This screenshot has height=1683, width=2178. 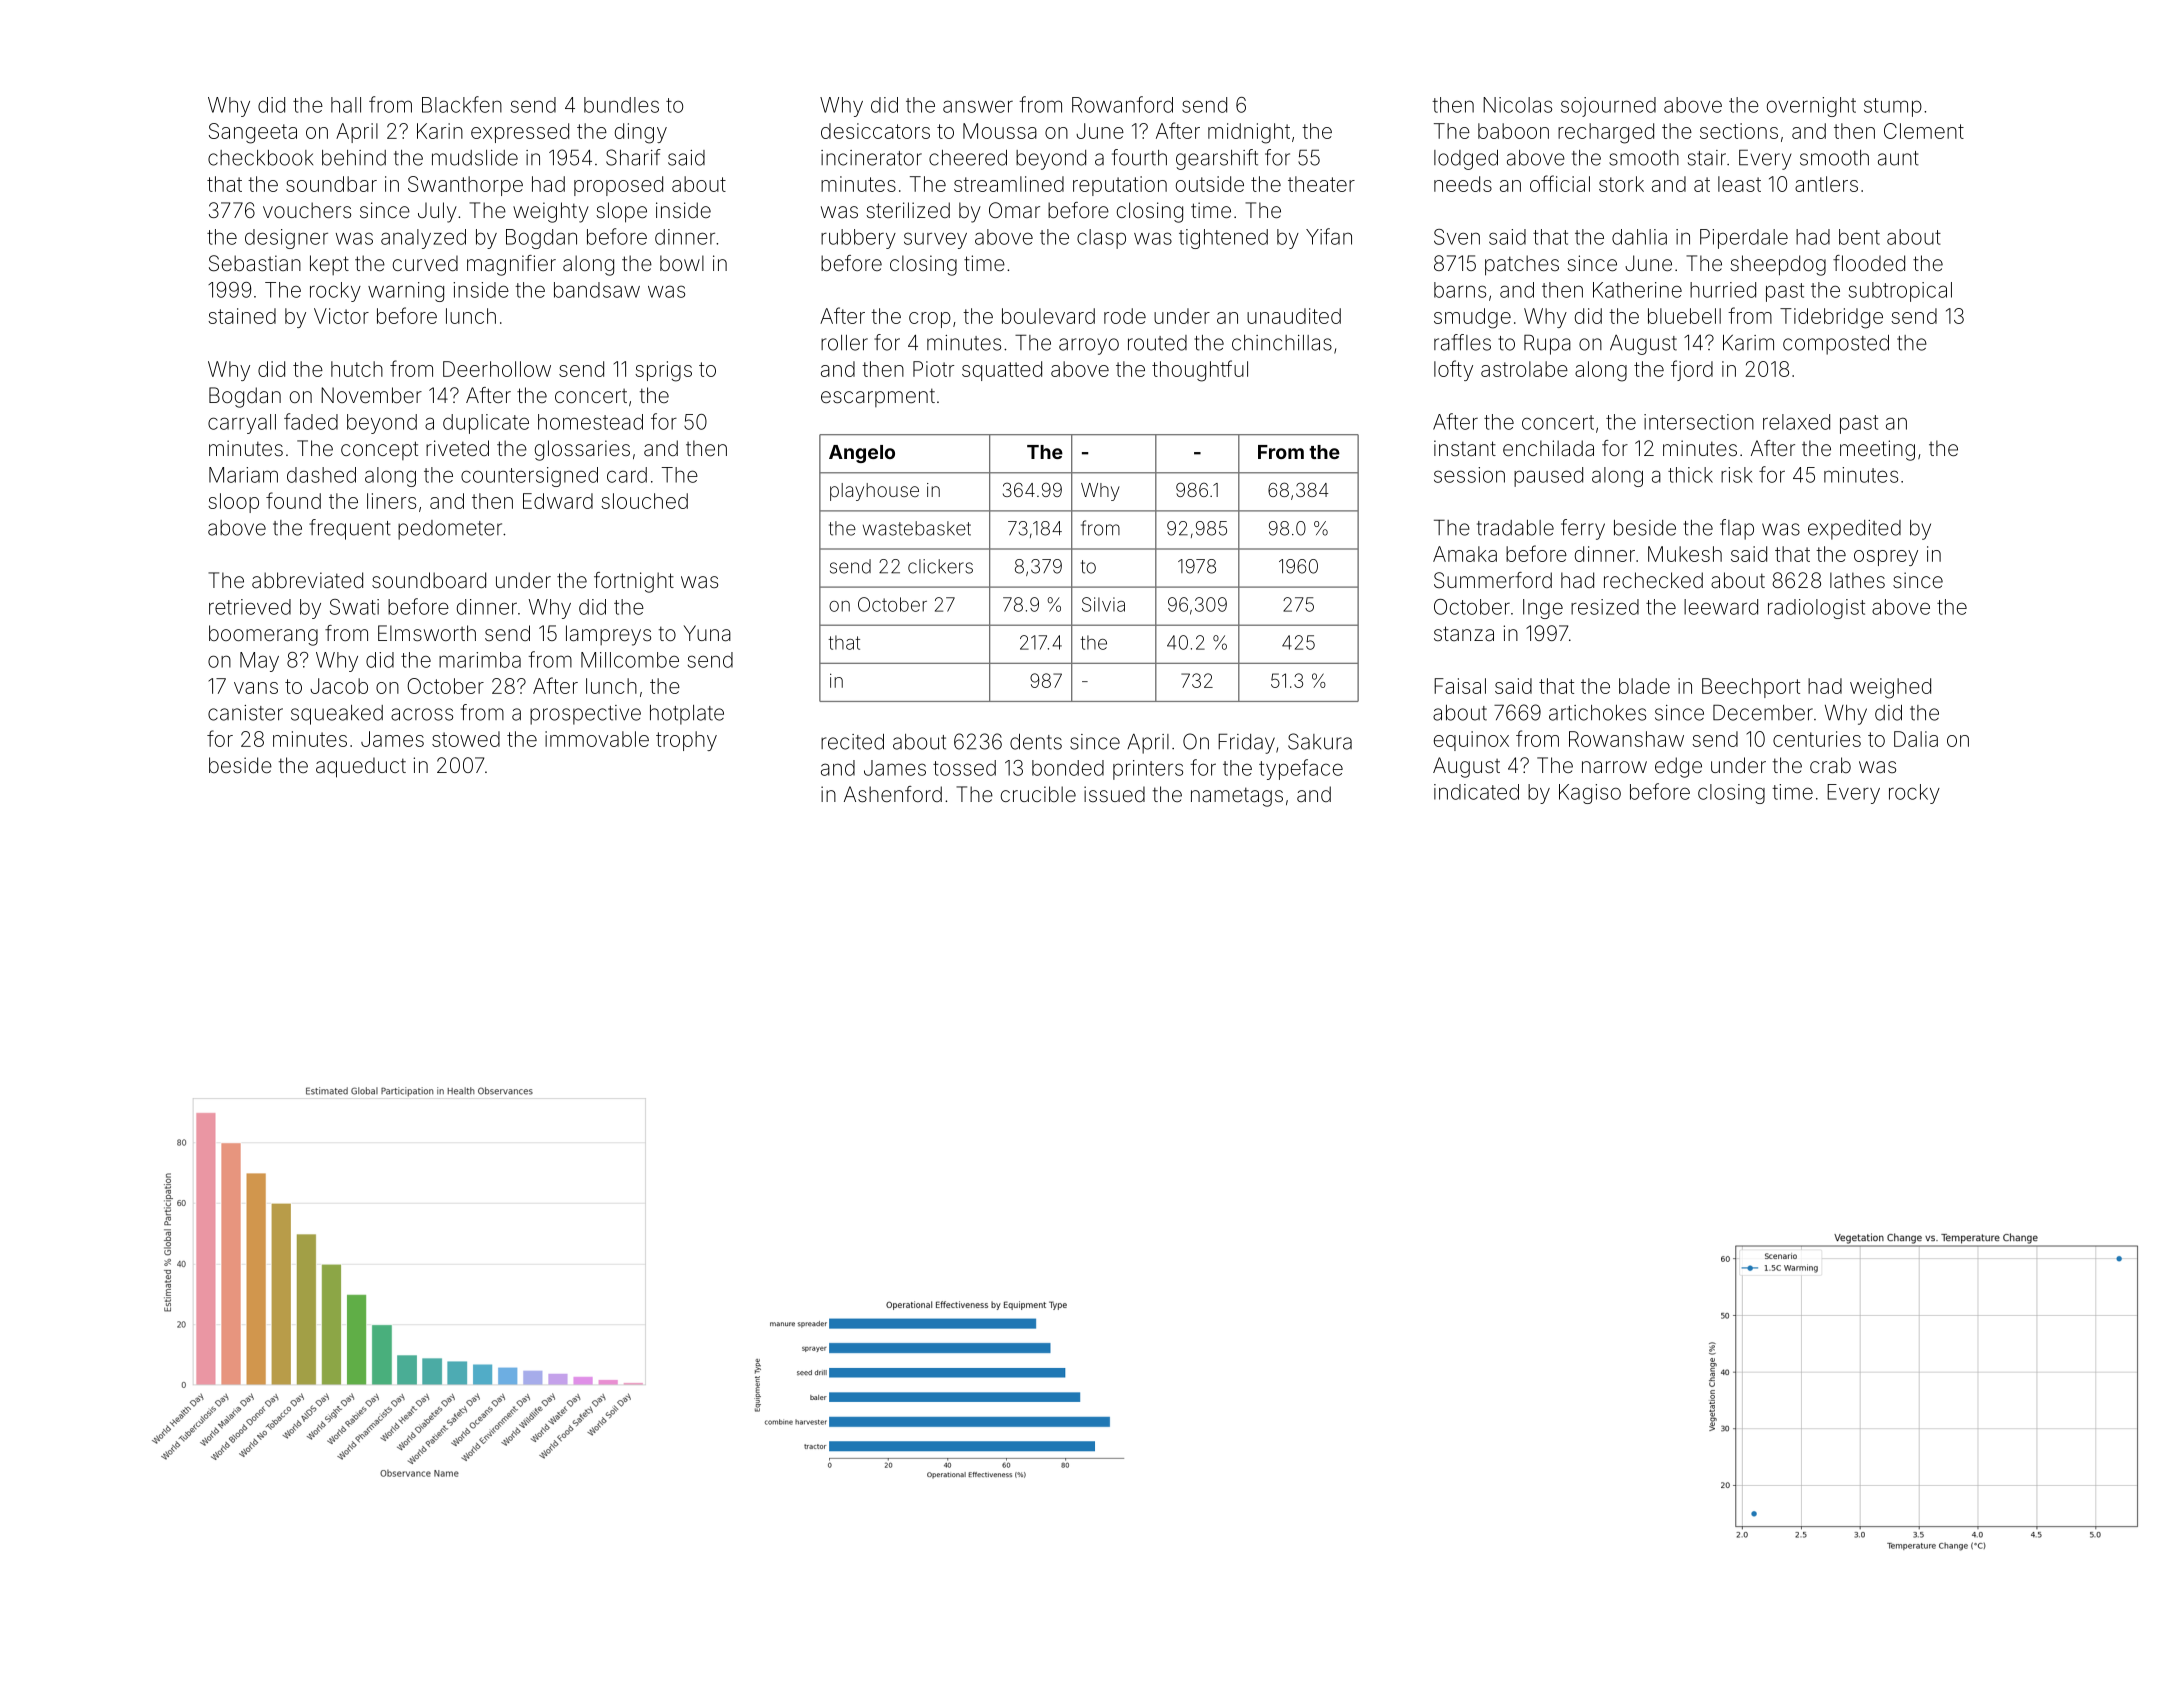 I want to click on issued, so click(x=1114, y=794).
